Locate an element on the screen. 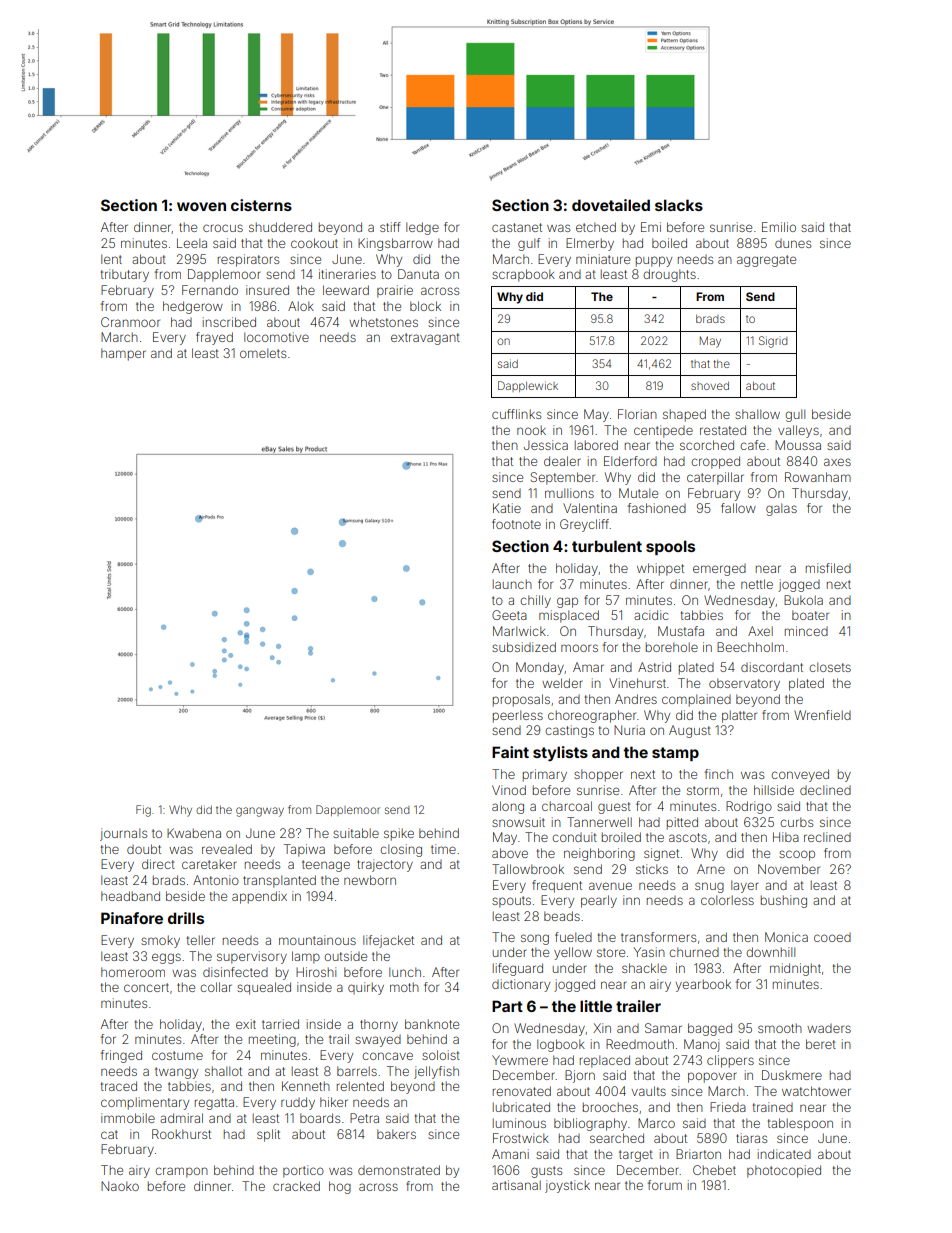  Kwabena is located at coordinates (194, 833).
